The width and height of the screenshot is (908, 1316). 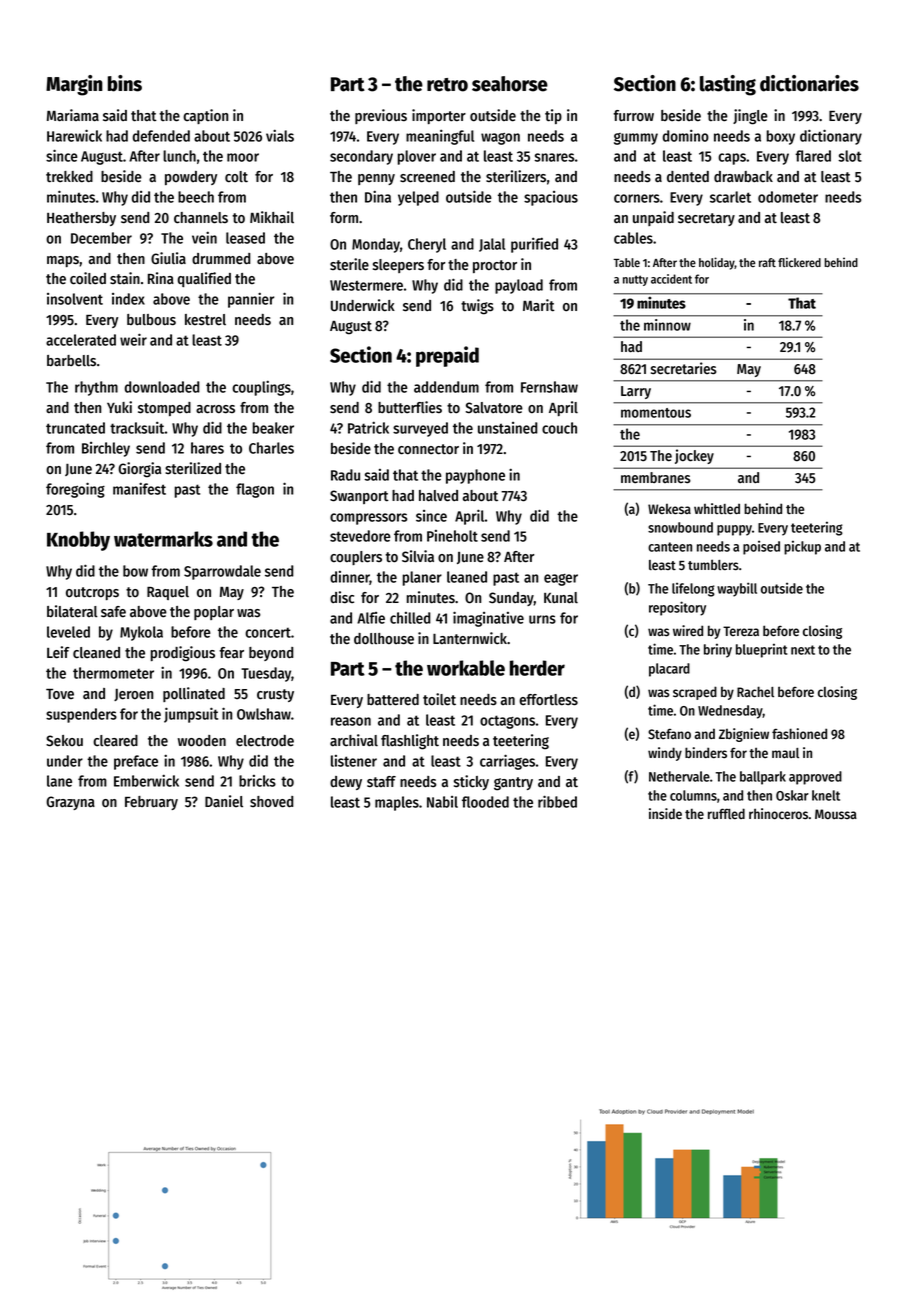 What do you see at coordinates (345, 475) in the screenshot?
I see `Radu` at bounding box center [345, 475].
